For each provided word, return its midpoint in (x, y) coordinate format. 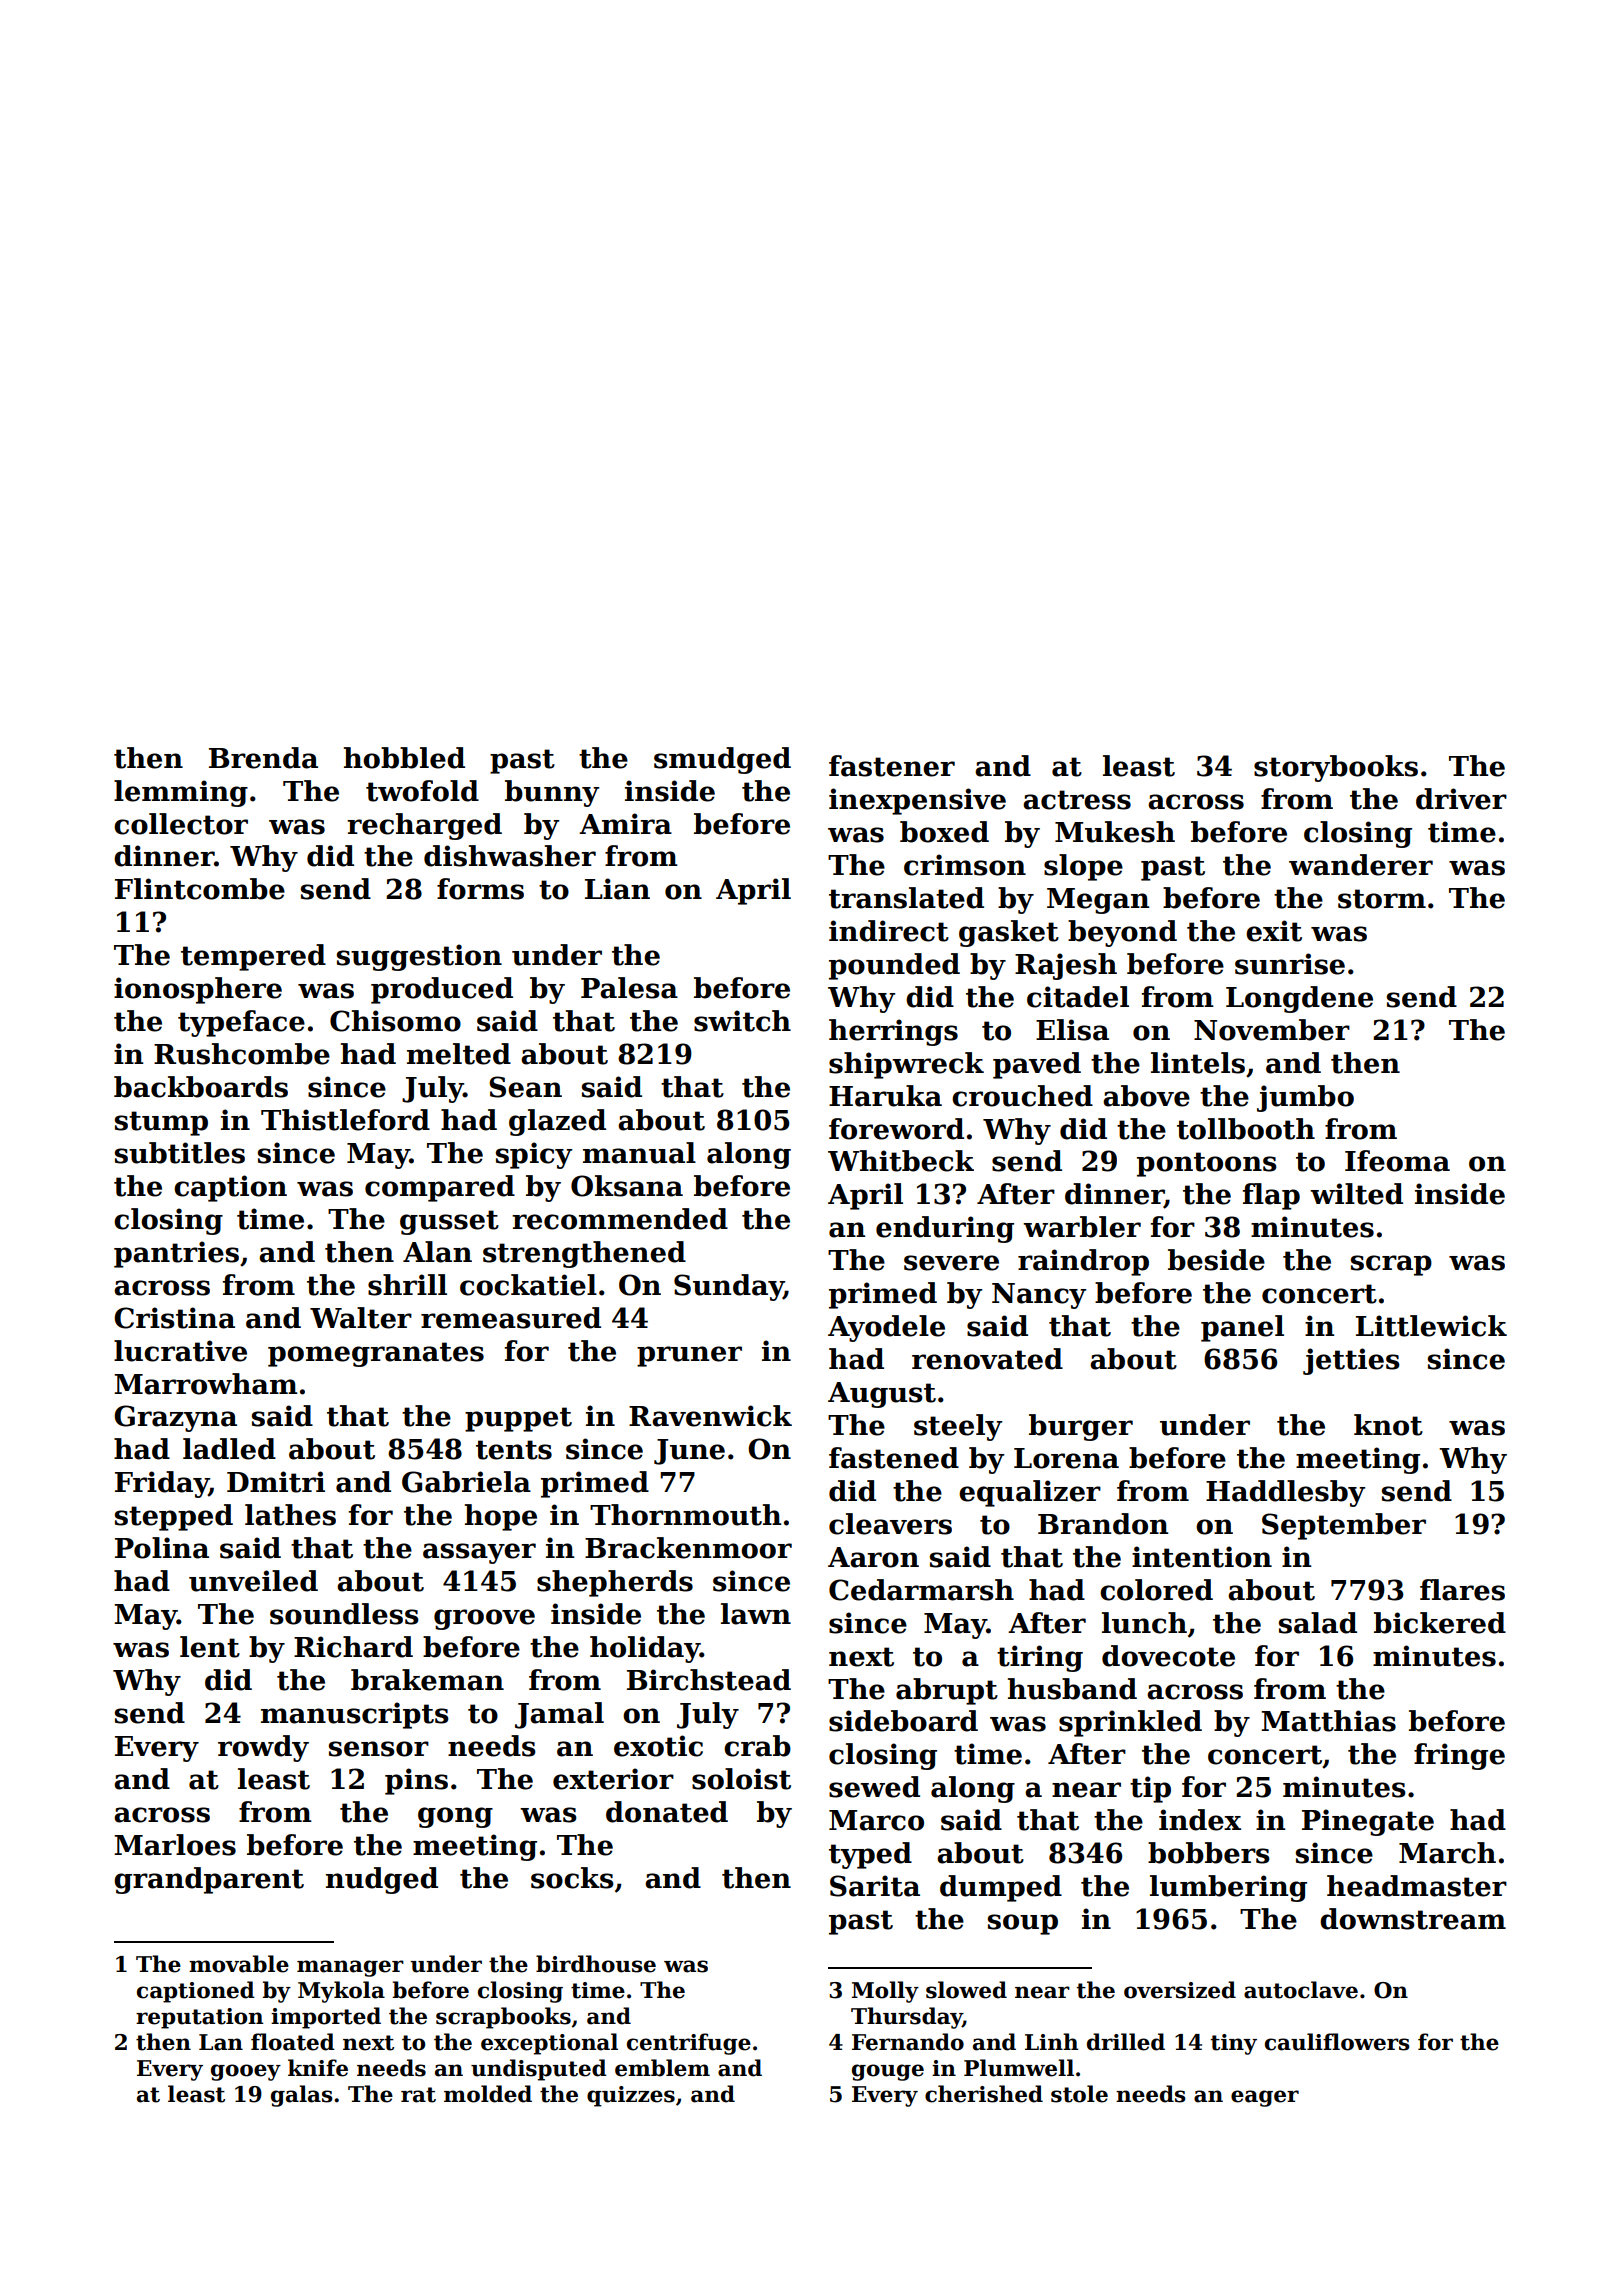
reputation (199, 2018)
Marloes (175, 1845)
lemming (181, 793)
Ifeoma (1397, 1161)
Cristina (174, 1318)
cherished (984, 2094)
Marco (876, 1820)
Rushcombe (242, 1054)
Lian (617, 889)
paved (1037, 1065)
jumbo (1305, 1098)
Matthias (1328, 1721)
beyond (1122, 933)
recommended (620, 1219)
